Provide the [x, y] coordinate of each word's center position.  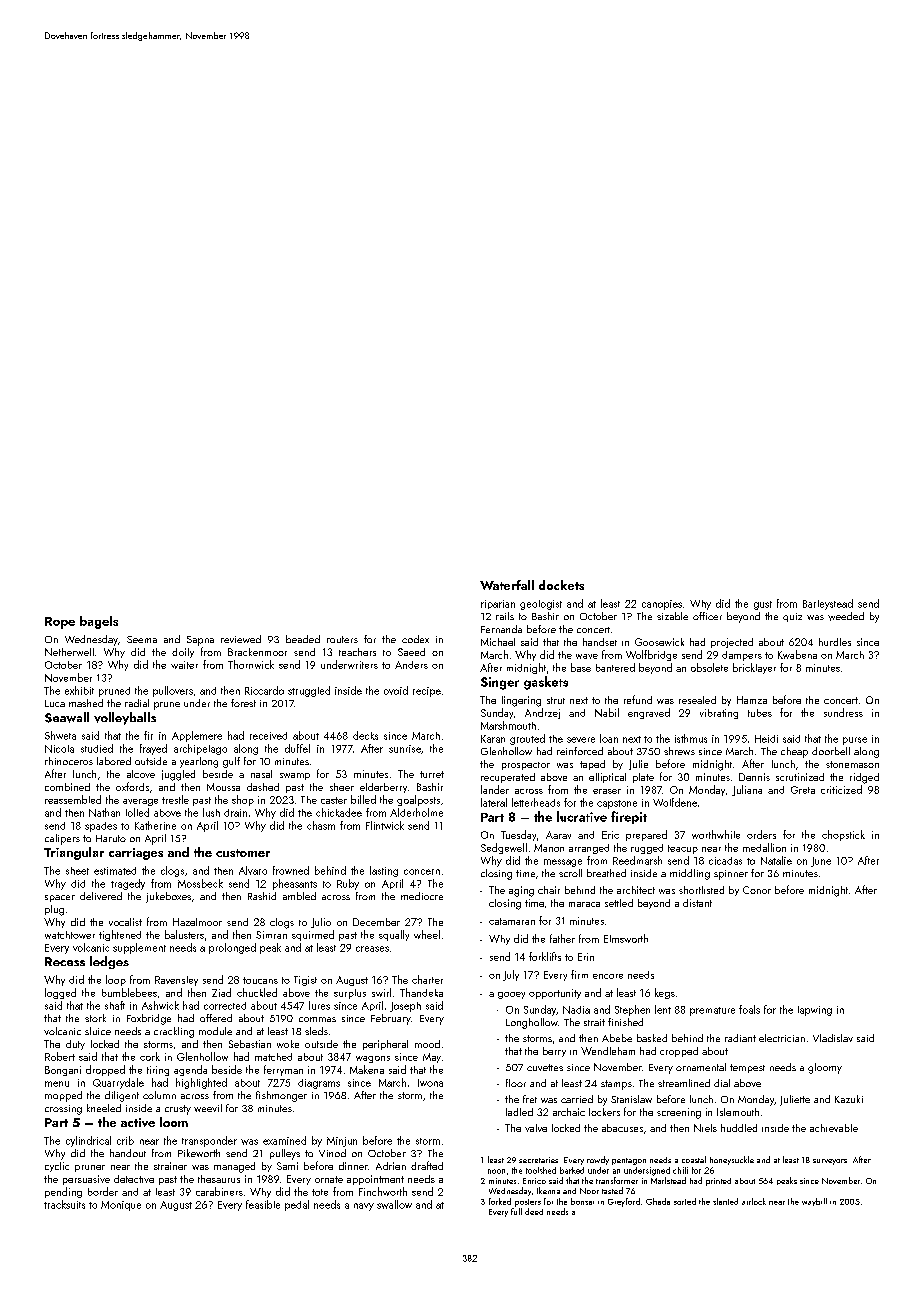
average [140, 802]
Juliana [747, 790]
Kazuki [849, 1099]
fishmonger [281, 1096]
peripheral [385, 1045]
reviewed [241, 639]
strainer [170, 1166]
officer [707, 616]
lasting [384, 871]
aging [521, 891]
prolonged [232, 948]
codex [415, 639]
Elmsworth [626, 938]
